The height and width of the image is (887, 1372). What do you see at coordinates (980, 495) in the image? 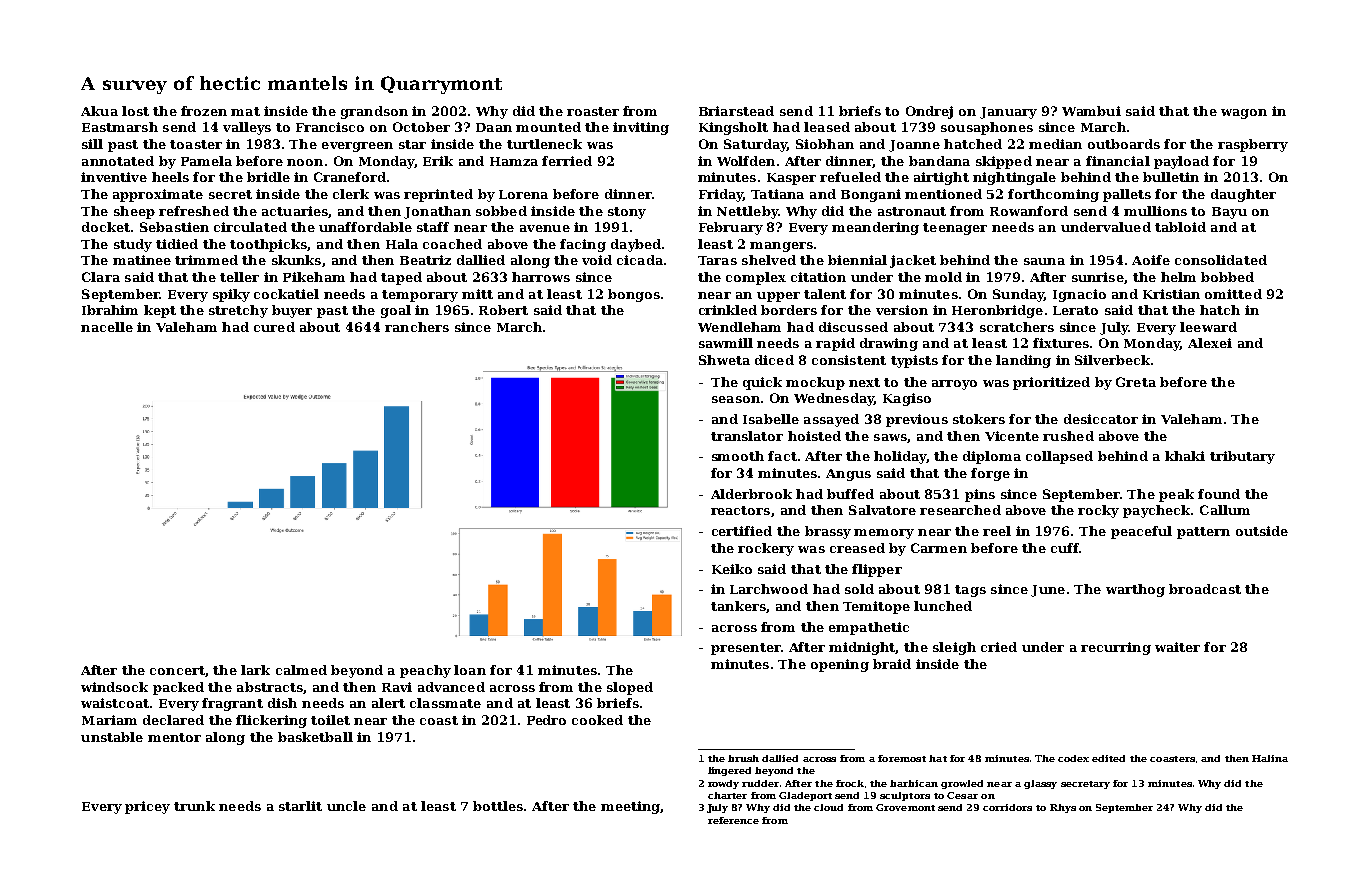
I see `pins` at bounding box center [980, 495].
